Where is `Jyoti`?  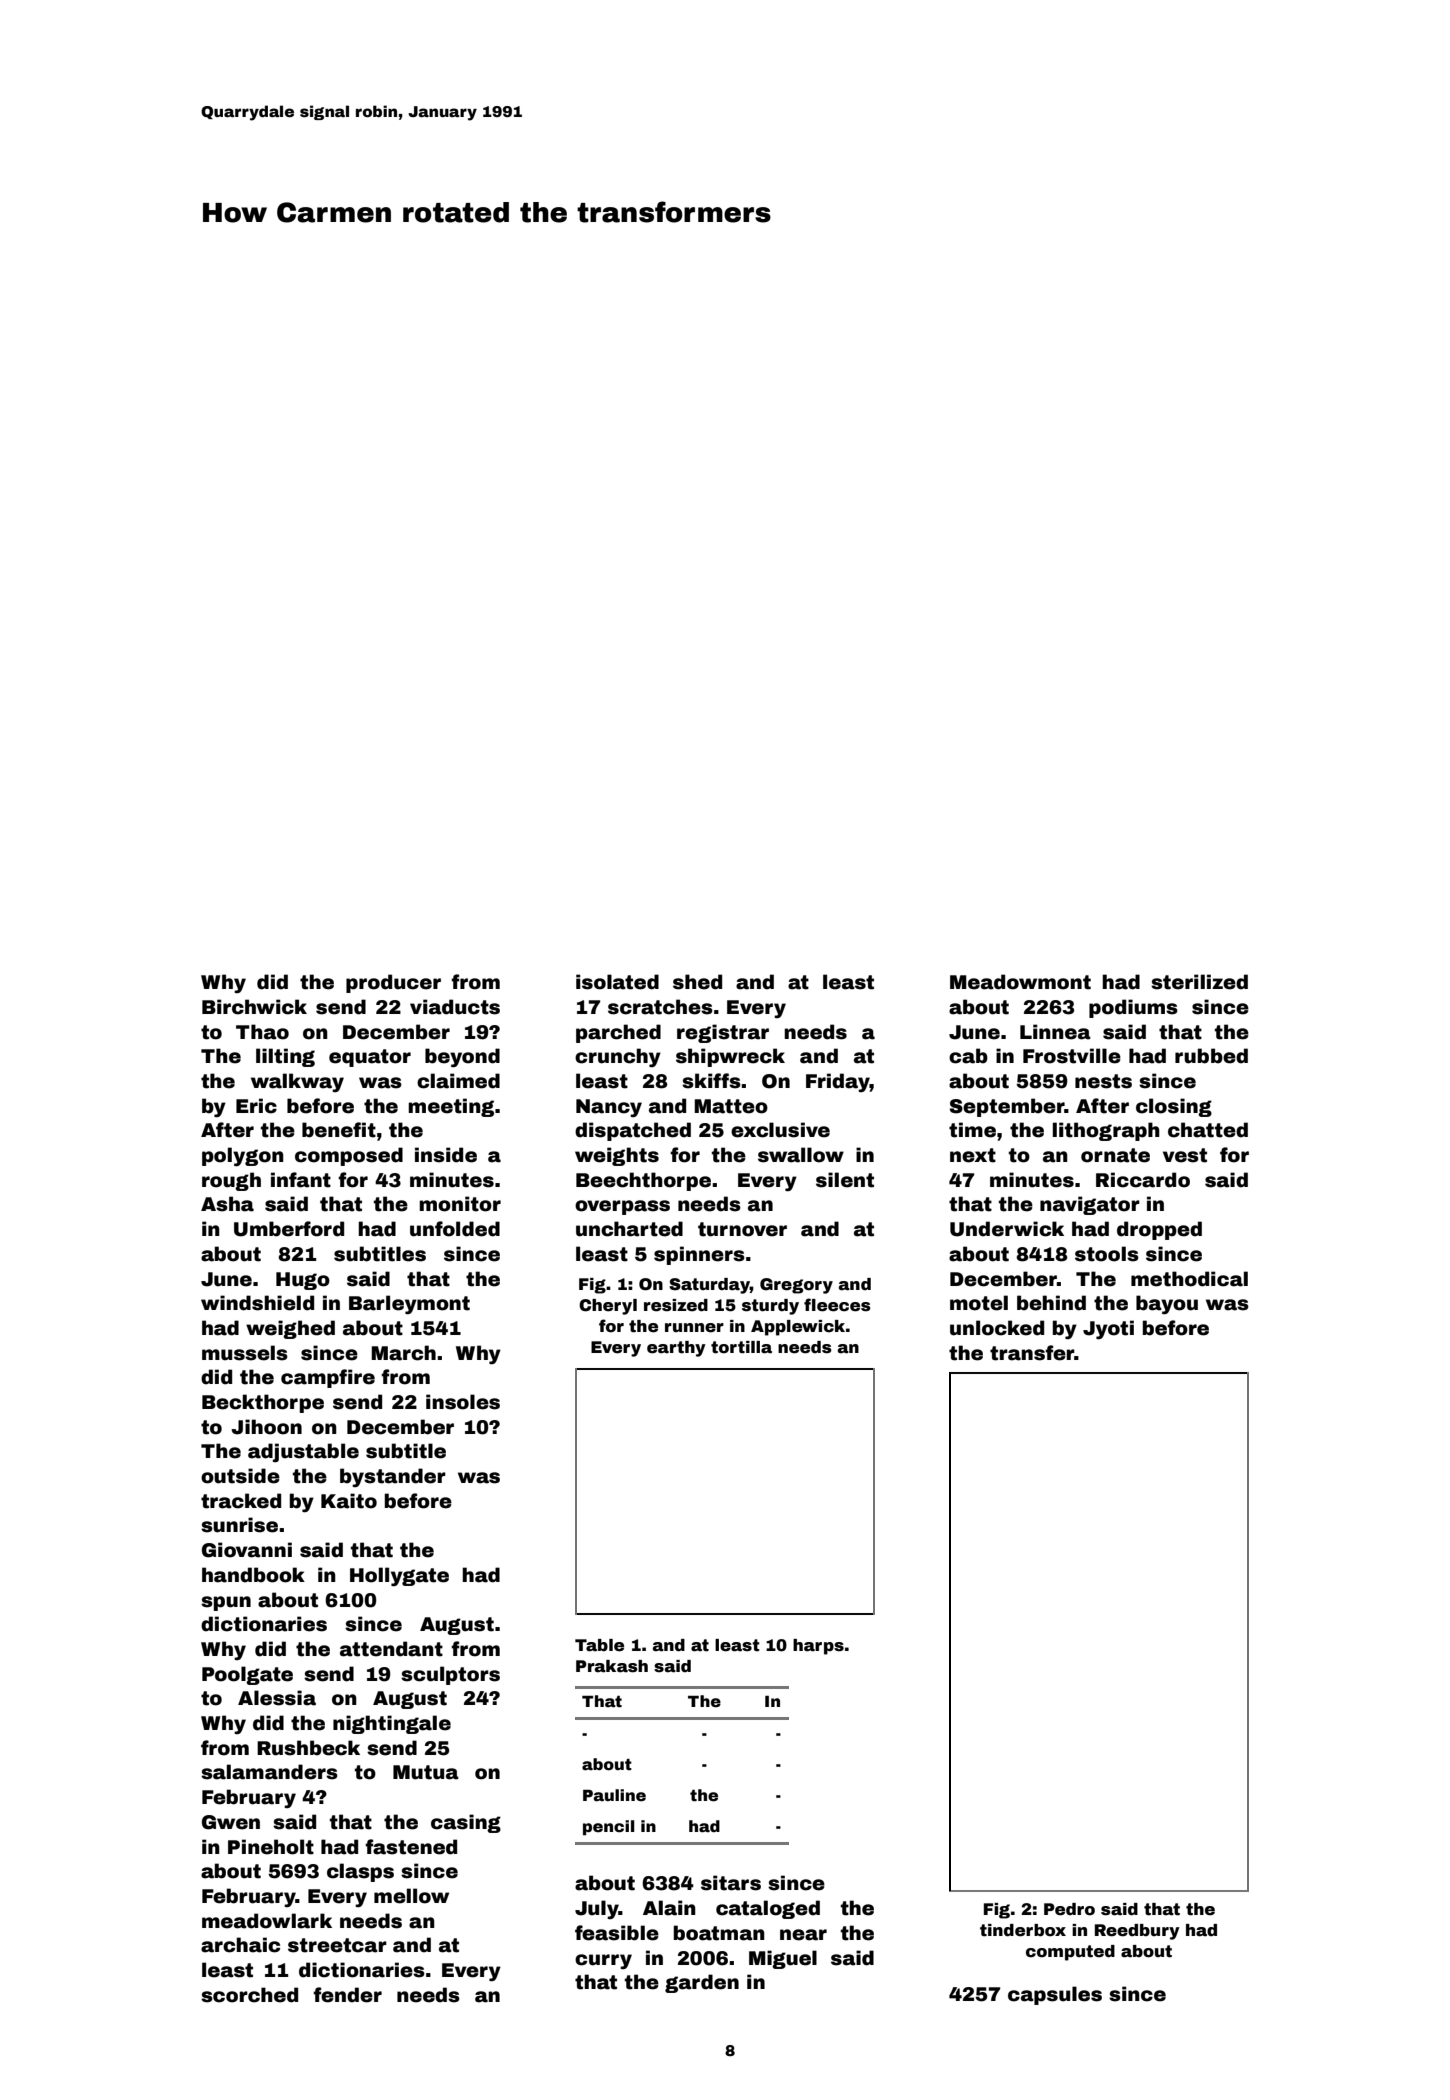
Jyoti is located at coordinates (1108, 1330).
